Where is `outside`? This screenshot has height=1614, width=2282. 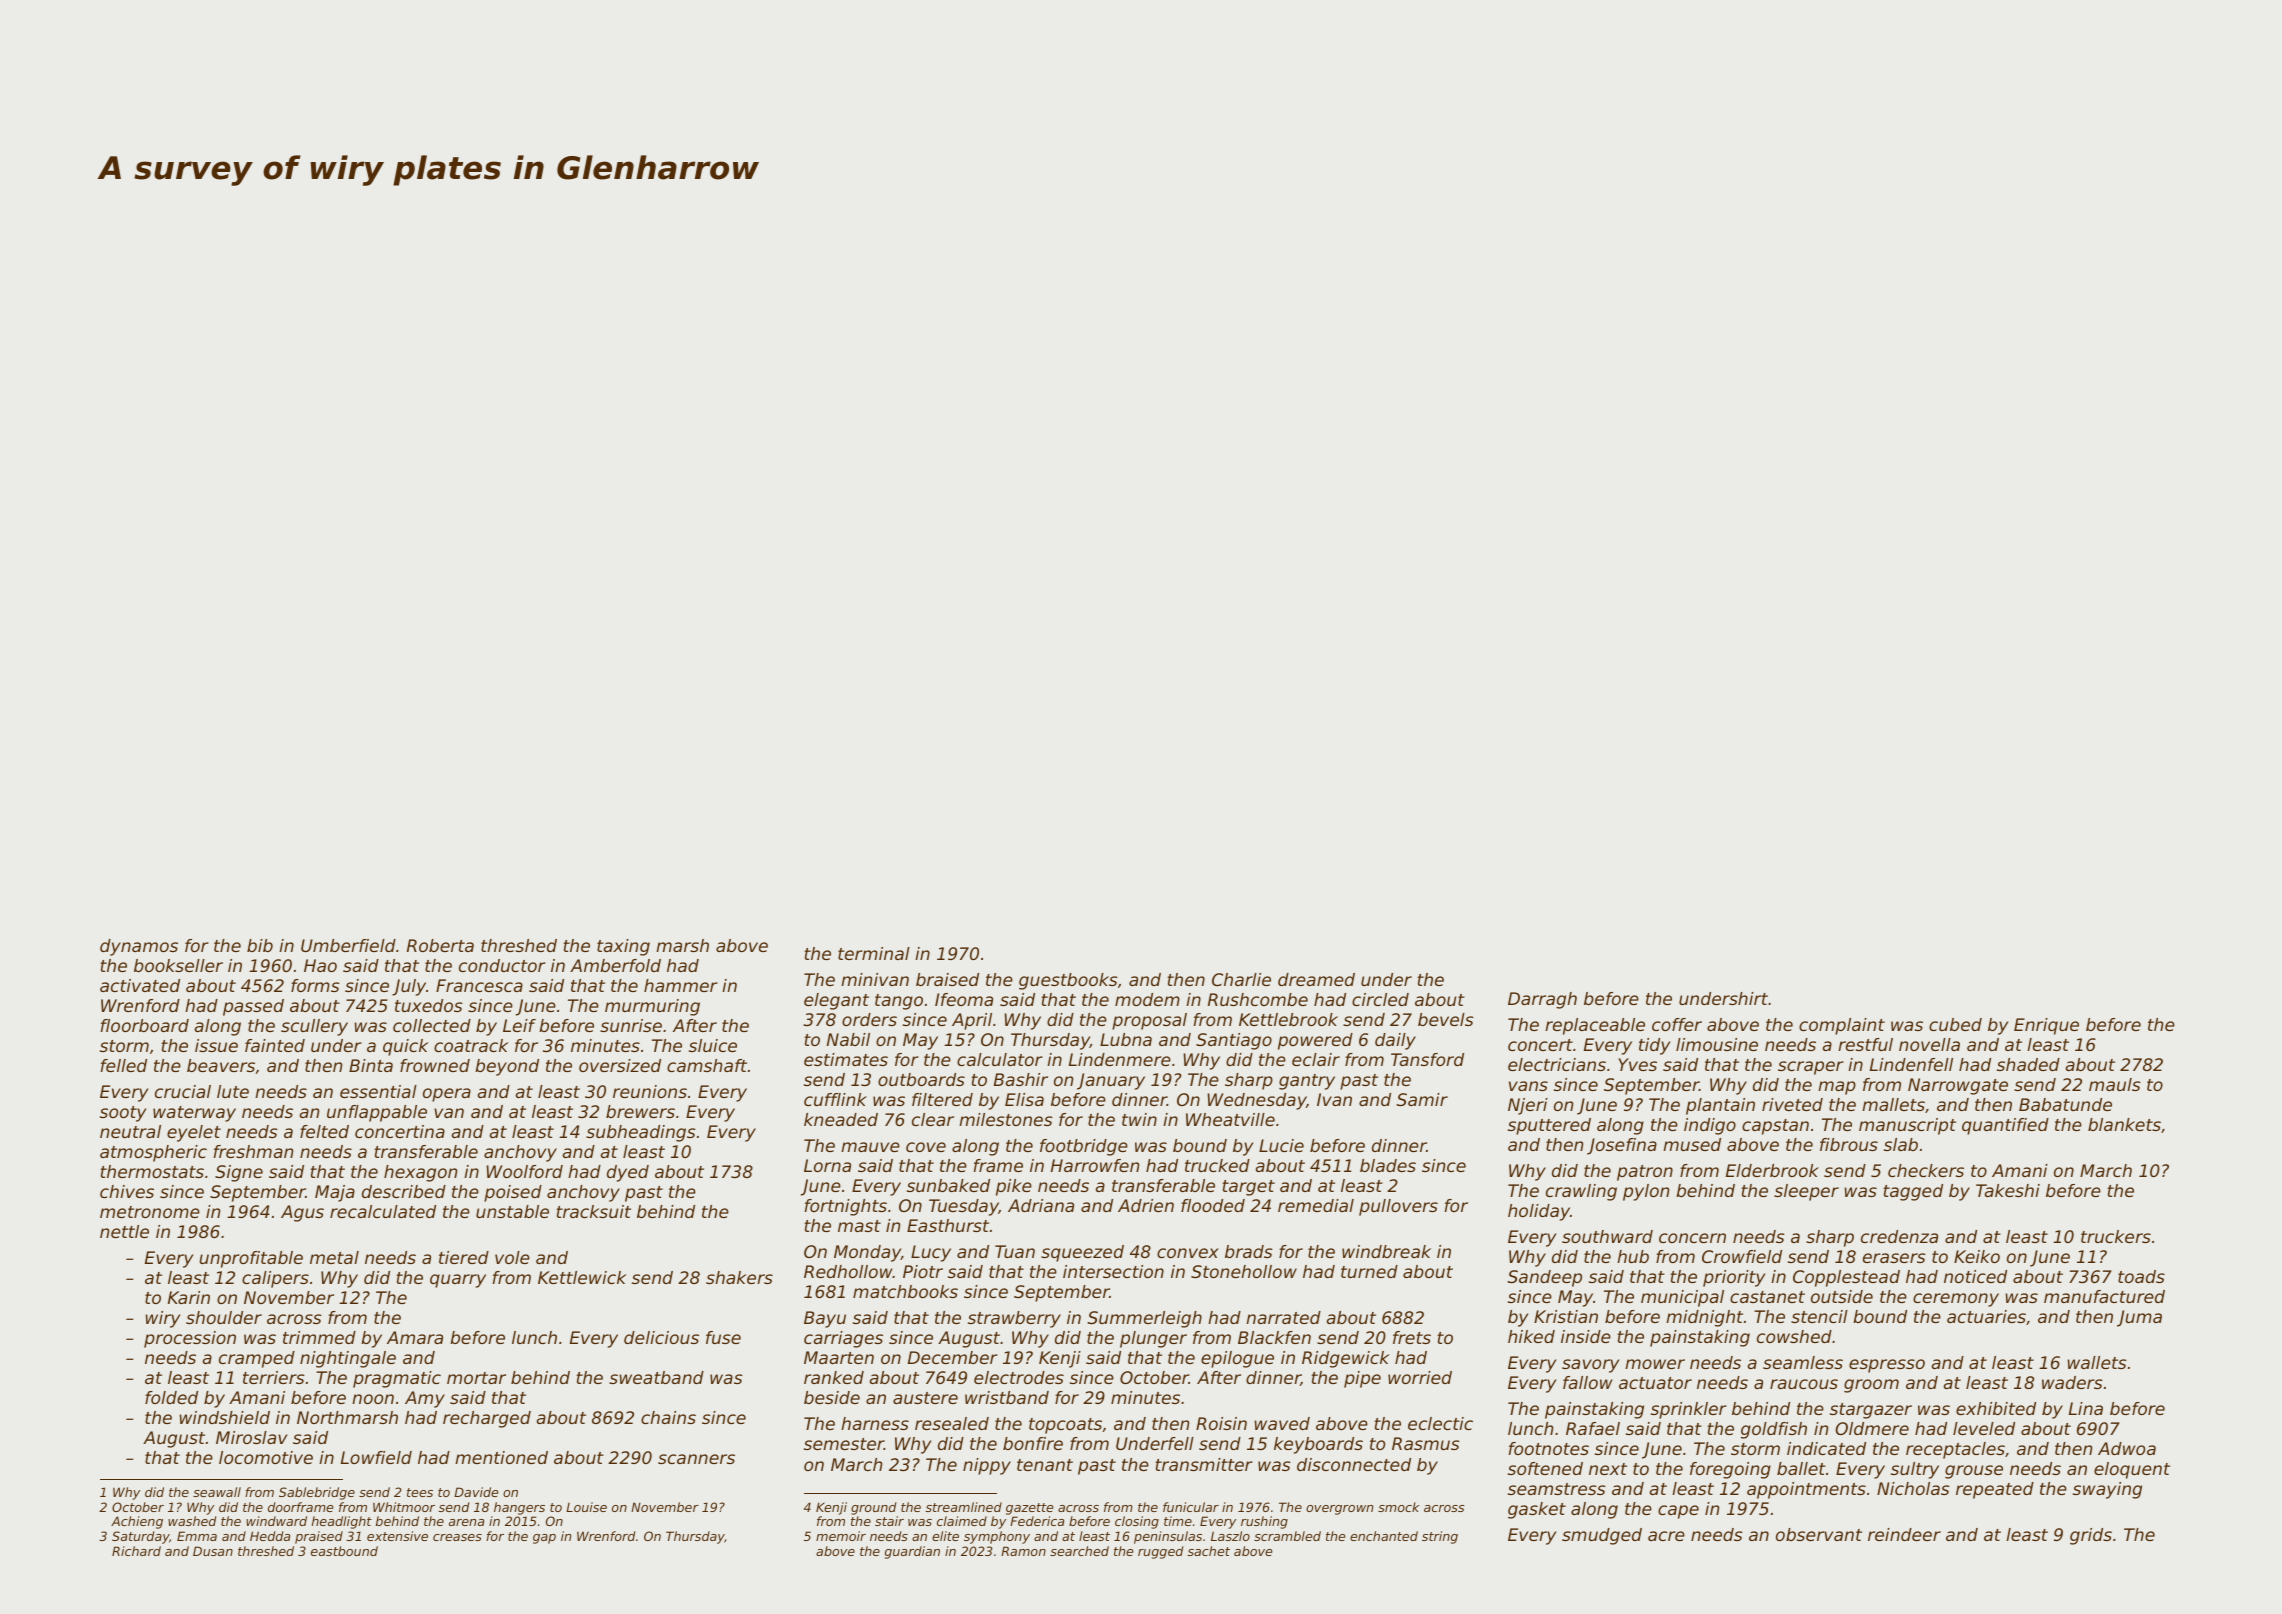 outside is located at coordinates (1842, 1296).
